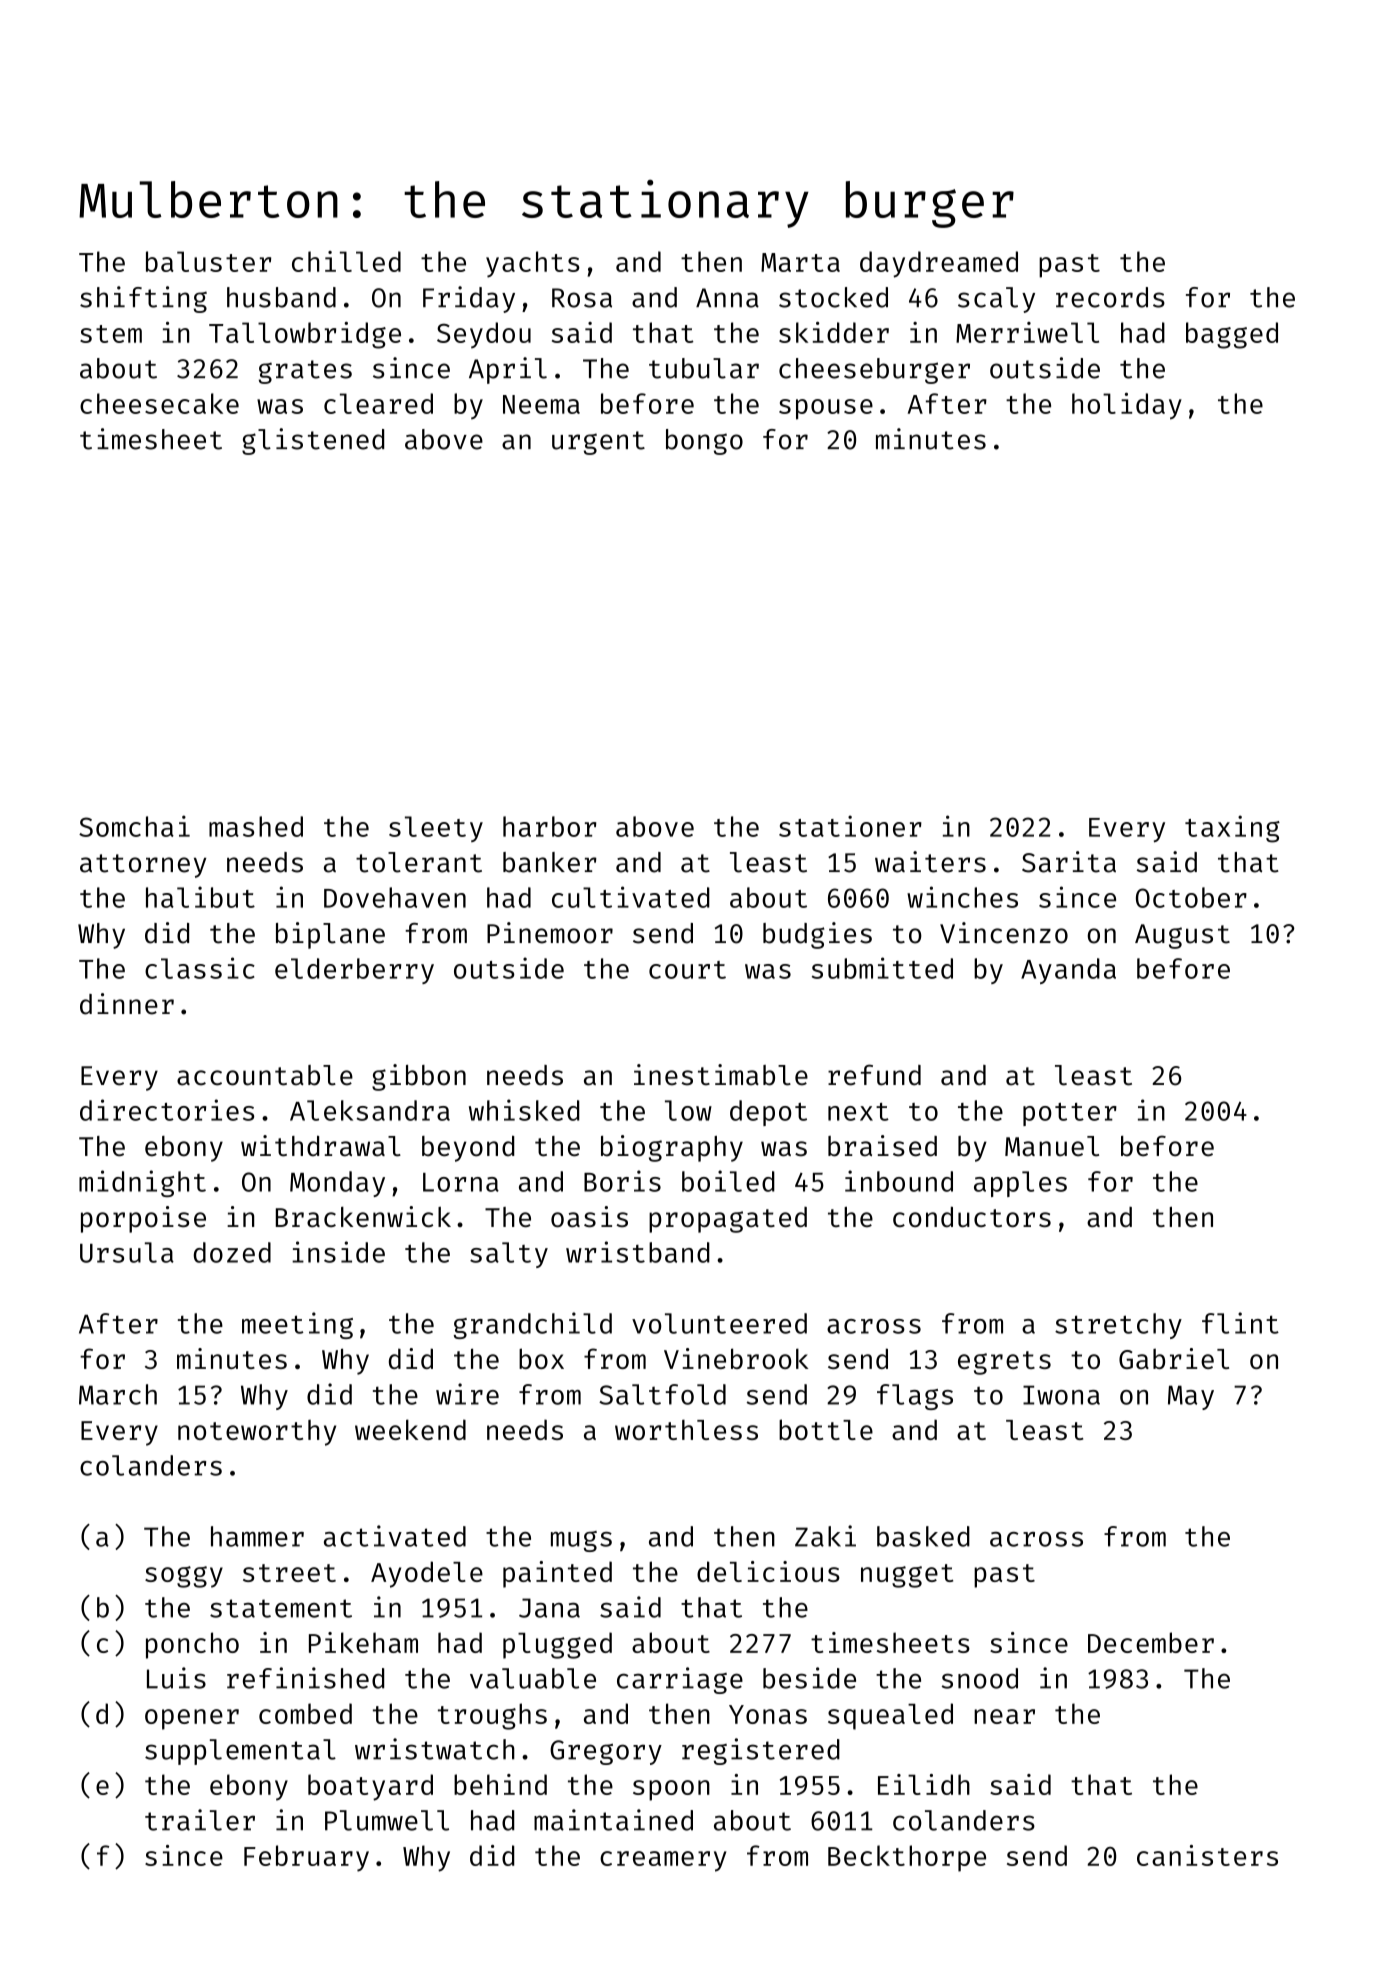  Describe the element at coordinates (208, 261) in the image. I see `baluster` at that location.
